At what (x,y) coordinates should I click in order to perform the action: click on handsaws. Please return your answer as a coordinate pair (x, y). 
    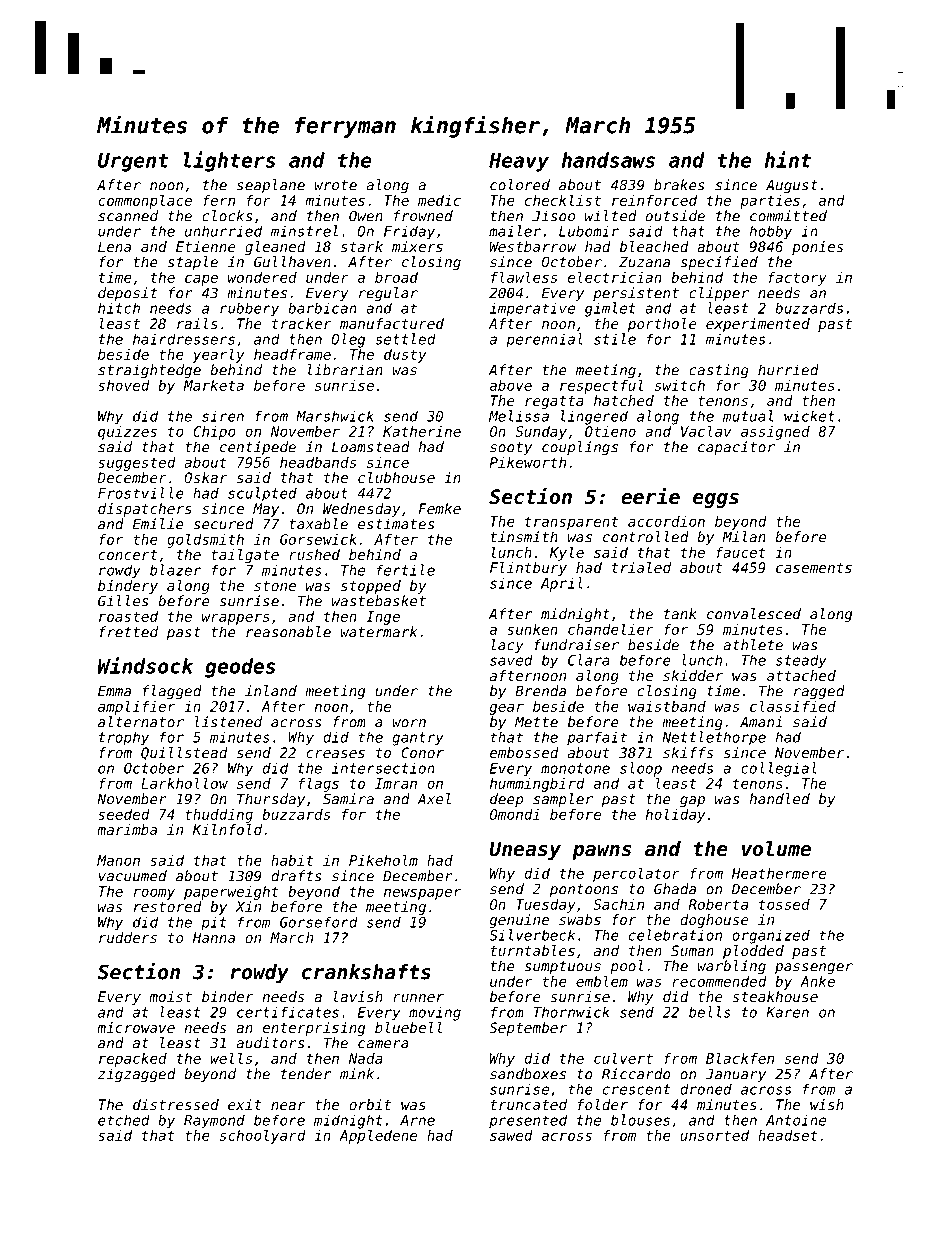
    Looking at the image, I should click on (608, 160).
